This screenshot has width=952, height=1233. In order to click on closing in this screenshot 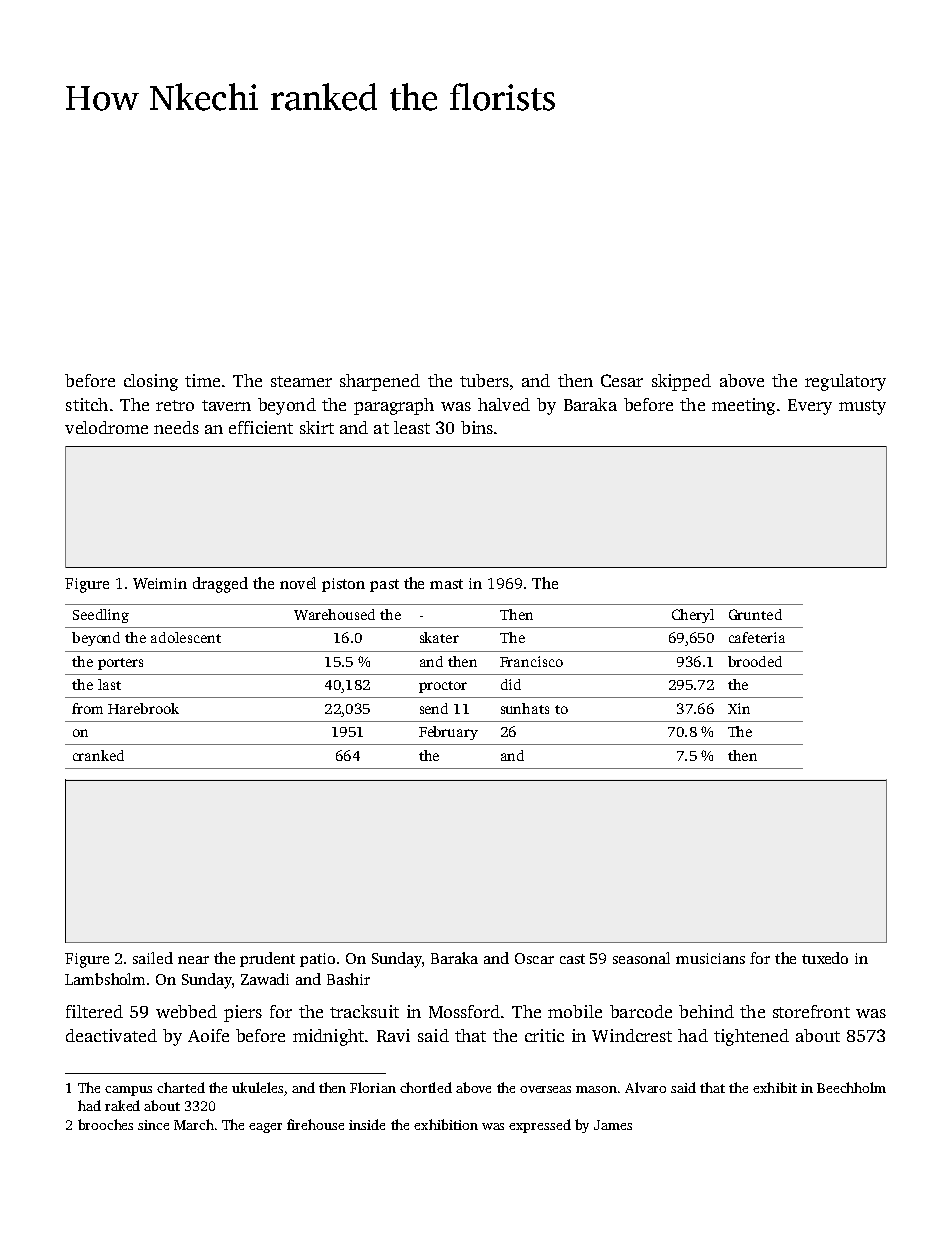, I will do `click(151, 382)`.
